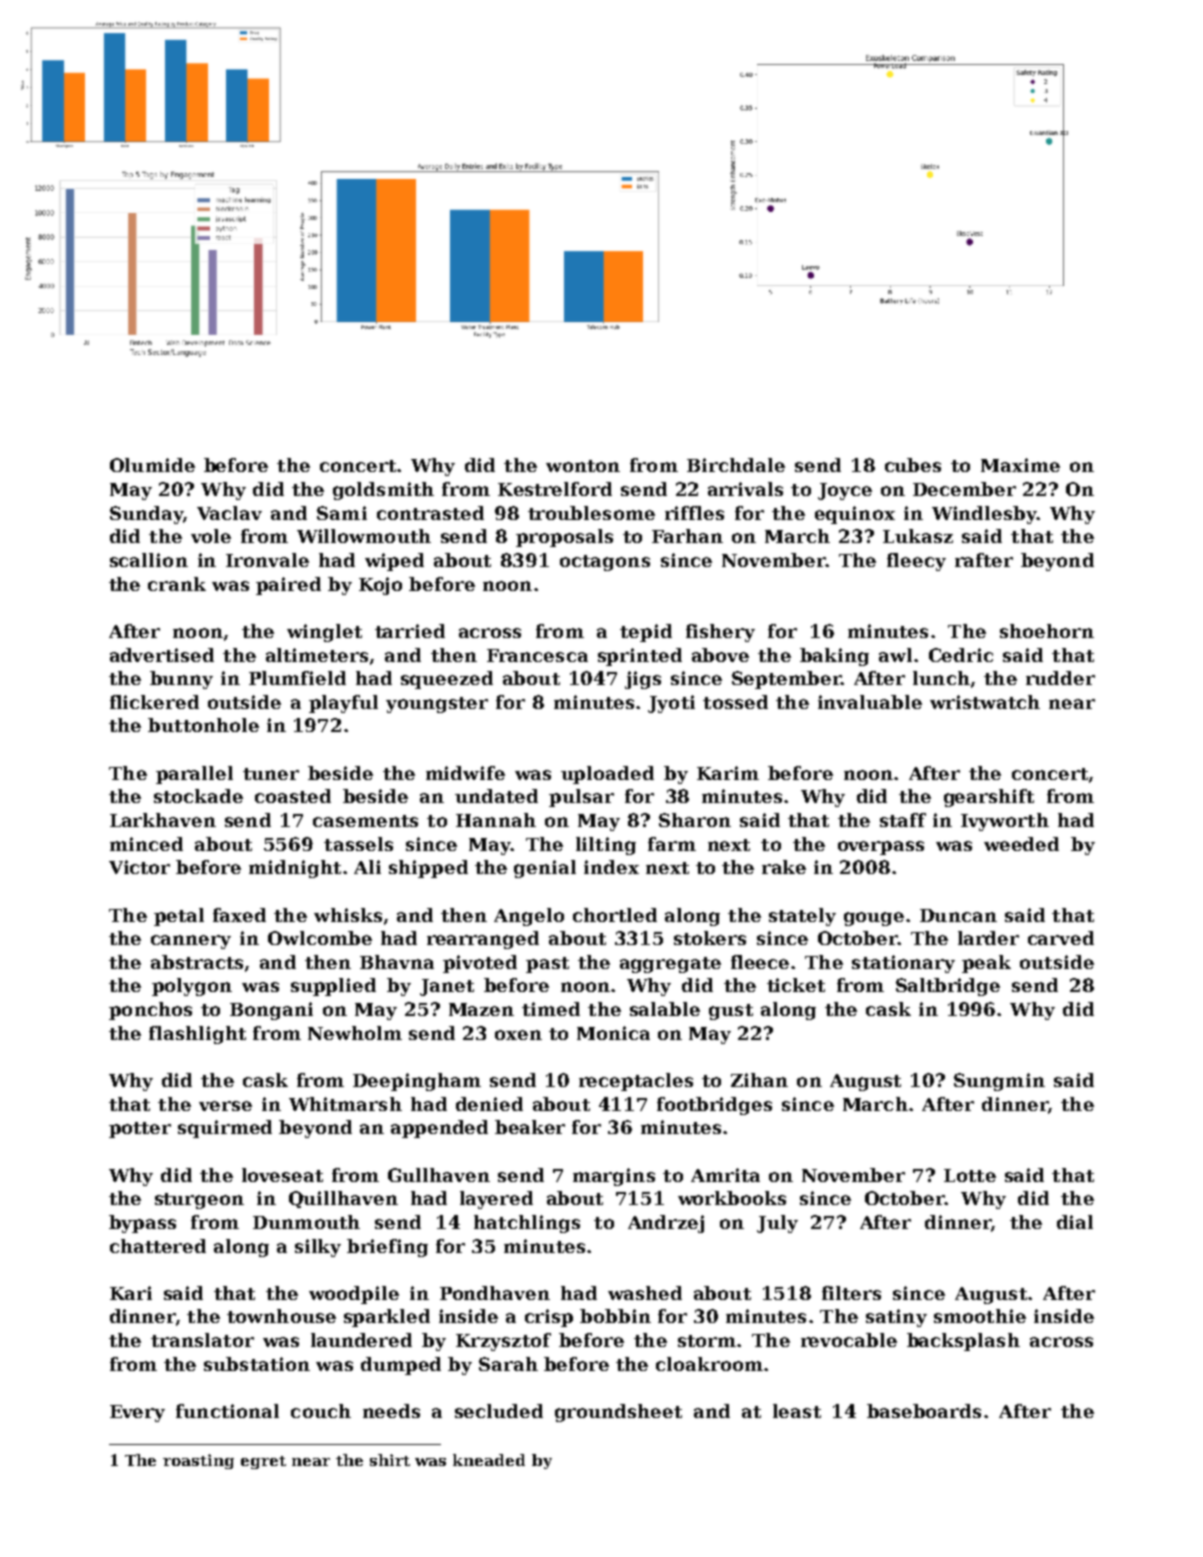 This document has height=1557, width=1203. Describe the element at coordinates (142, 1224) in the document. I see `bypass` at that location.
